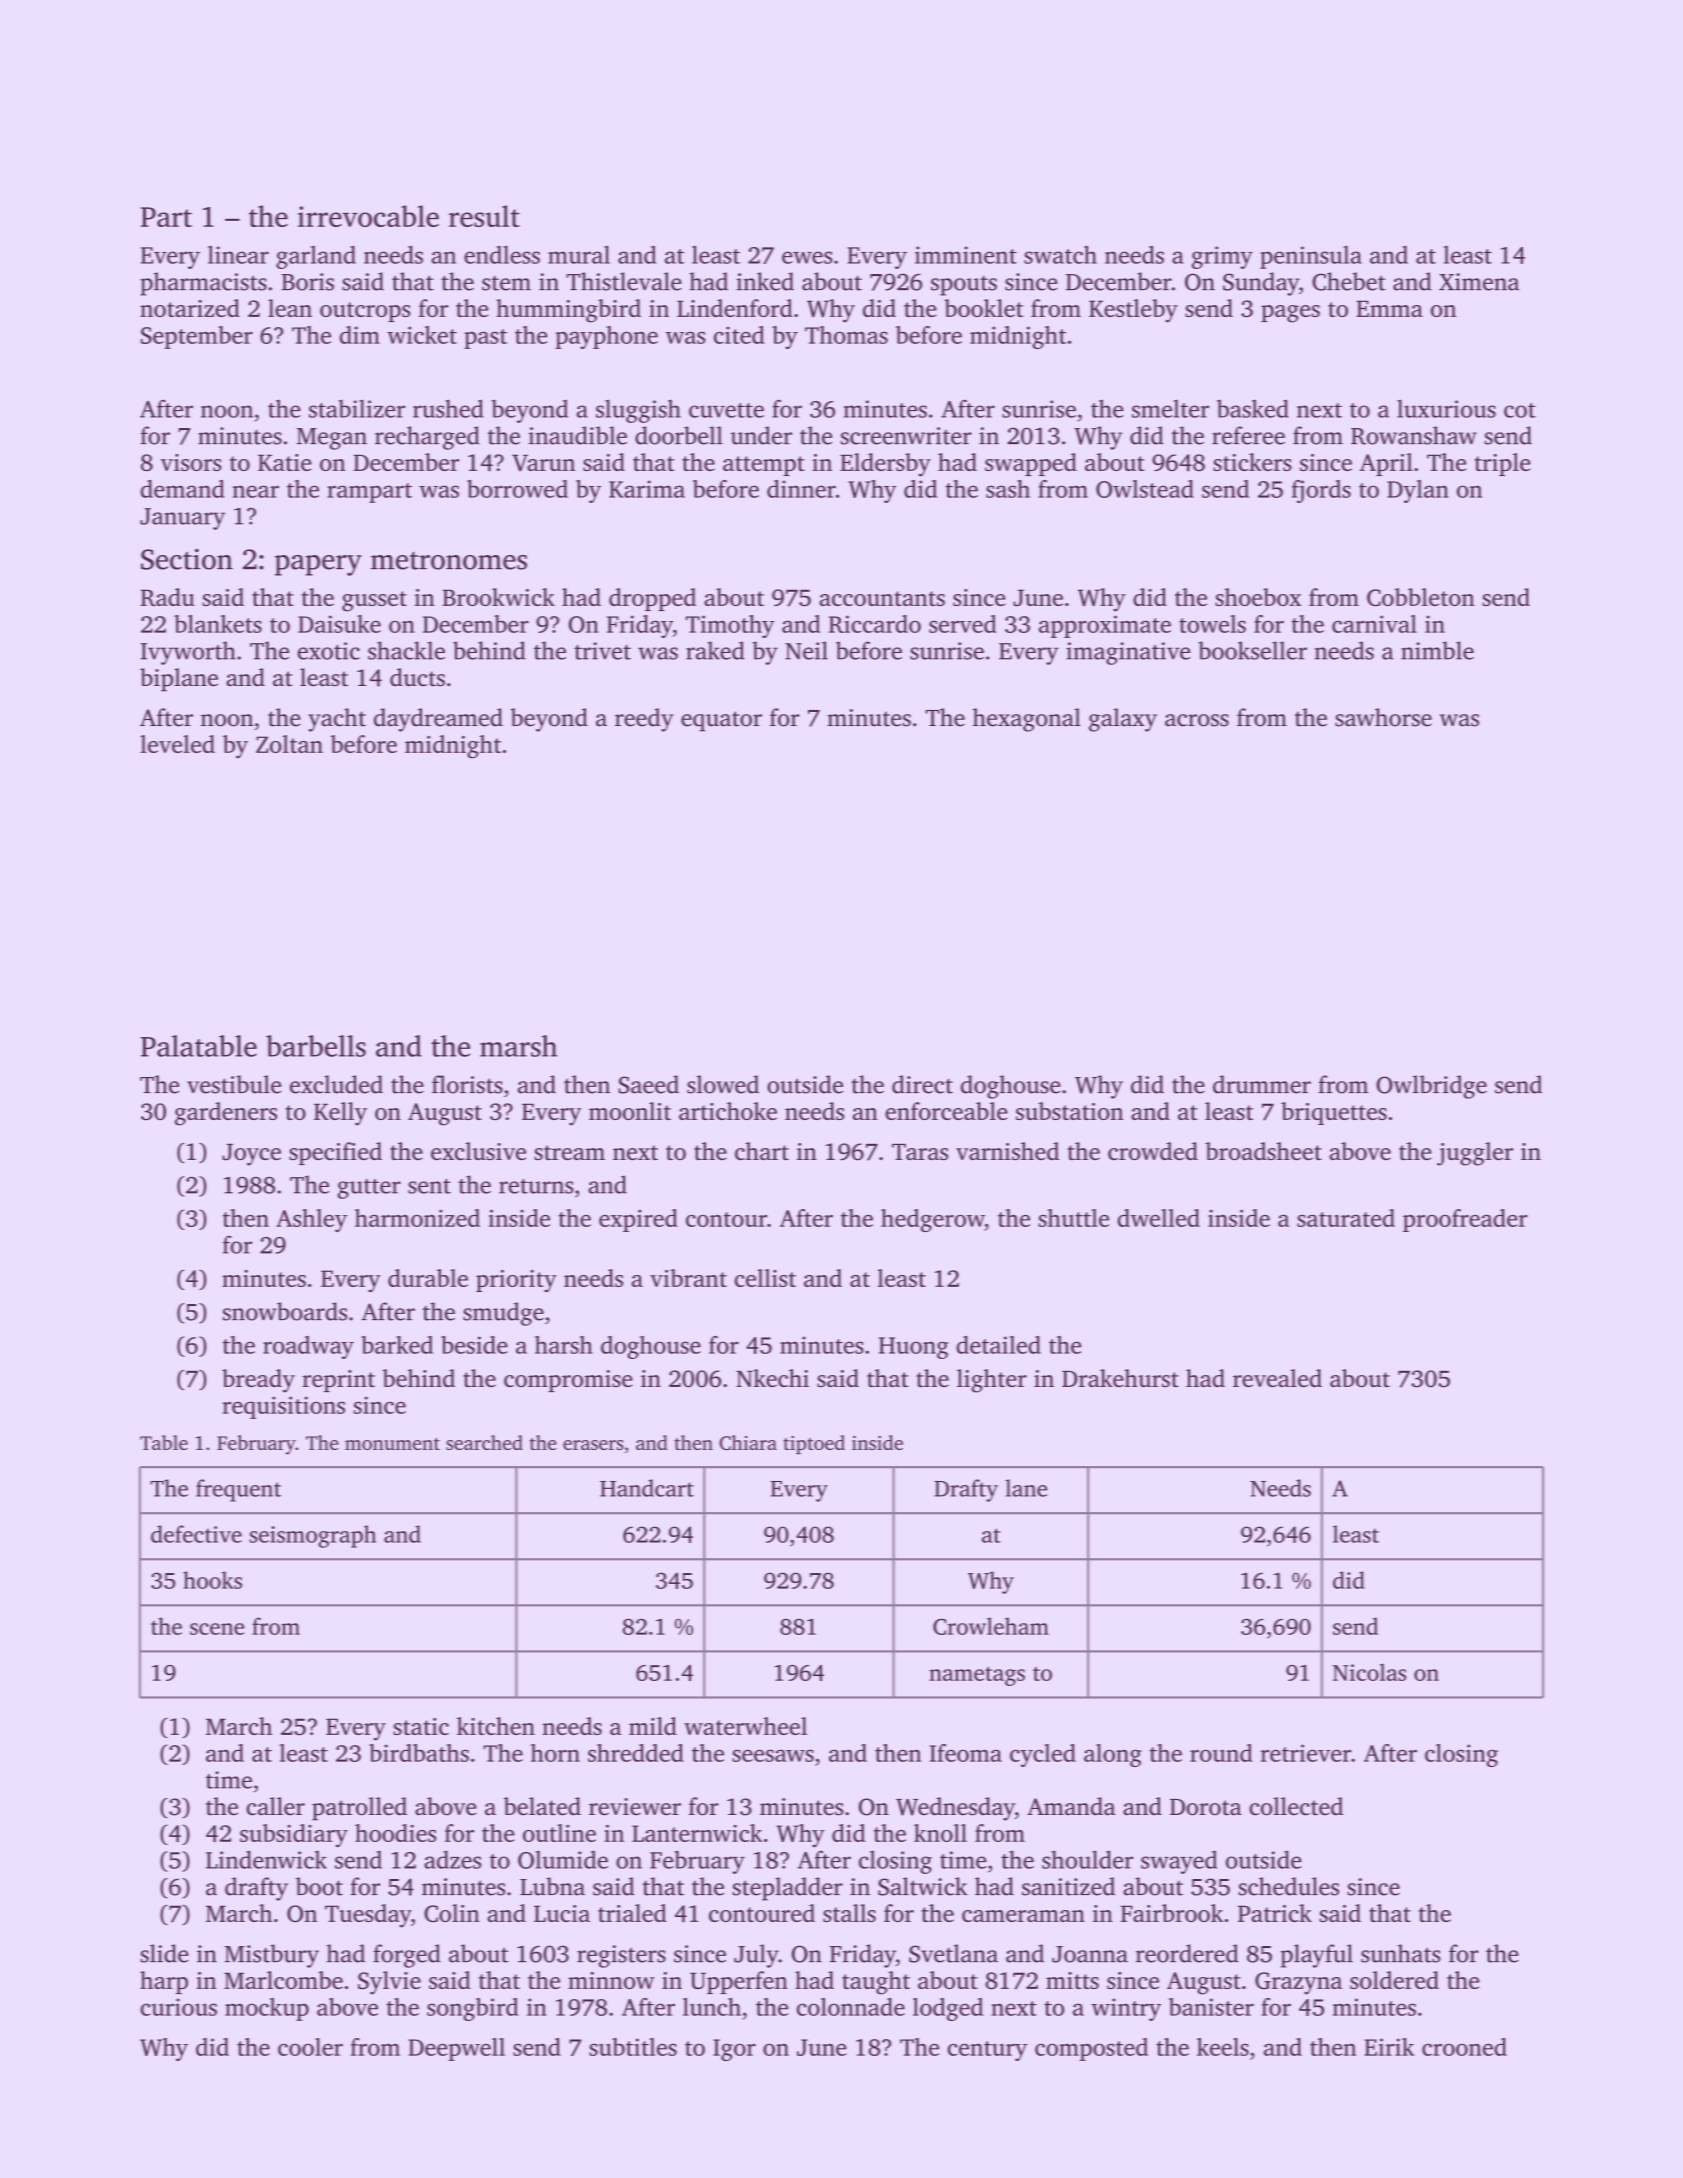  What do you see at coordinates (1383, 717) in the screenshot?
I see `sawhorse` at bounding box center [1383, 717].
